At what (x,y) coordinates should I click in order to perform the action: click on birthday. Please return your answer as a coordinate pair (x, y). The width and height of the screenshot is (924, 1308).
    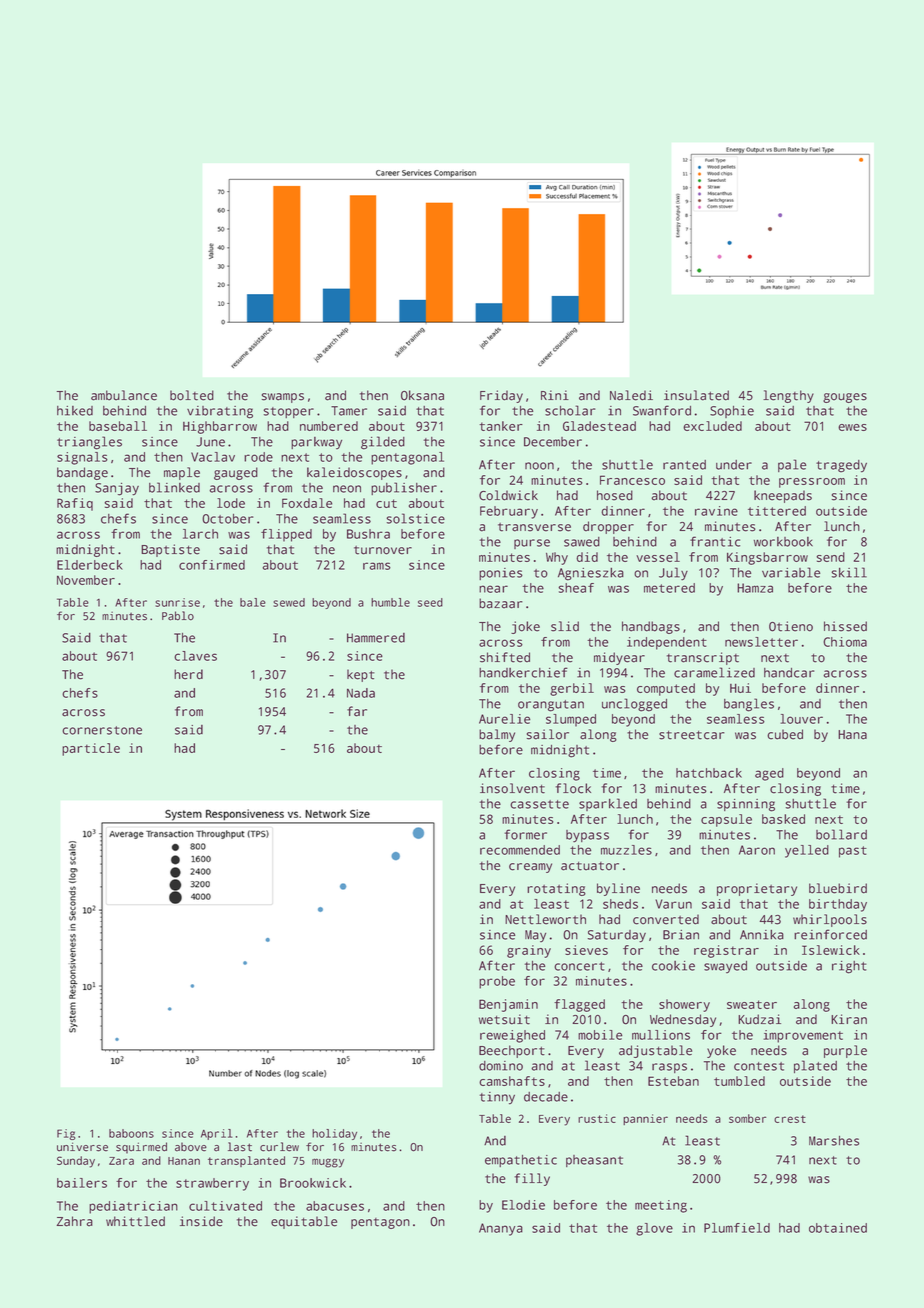
    Looking at the image, I should click on (838, 905).
